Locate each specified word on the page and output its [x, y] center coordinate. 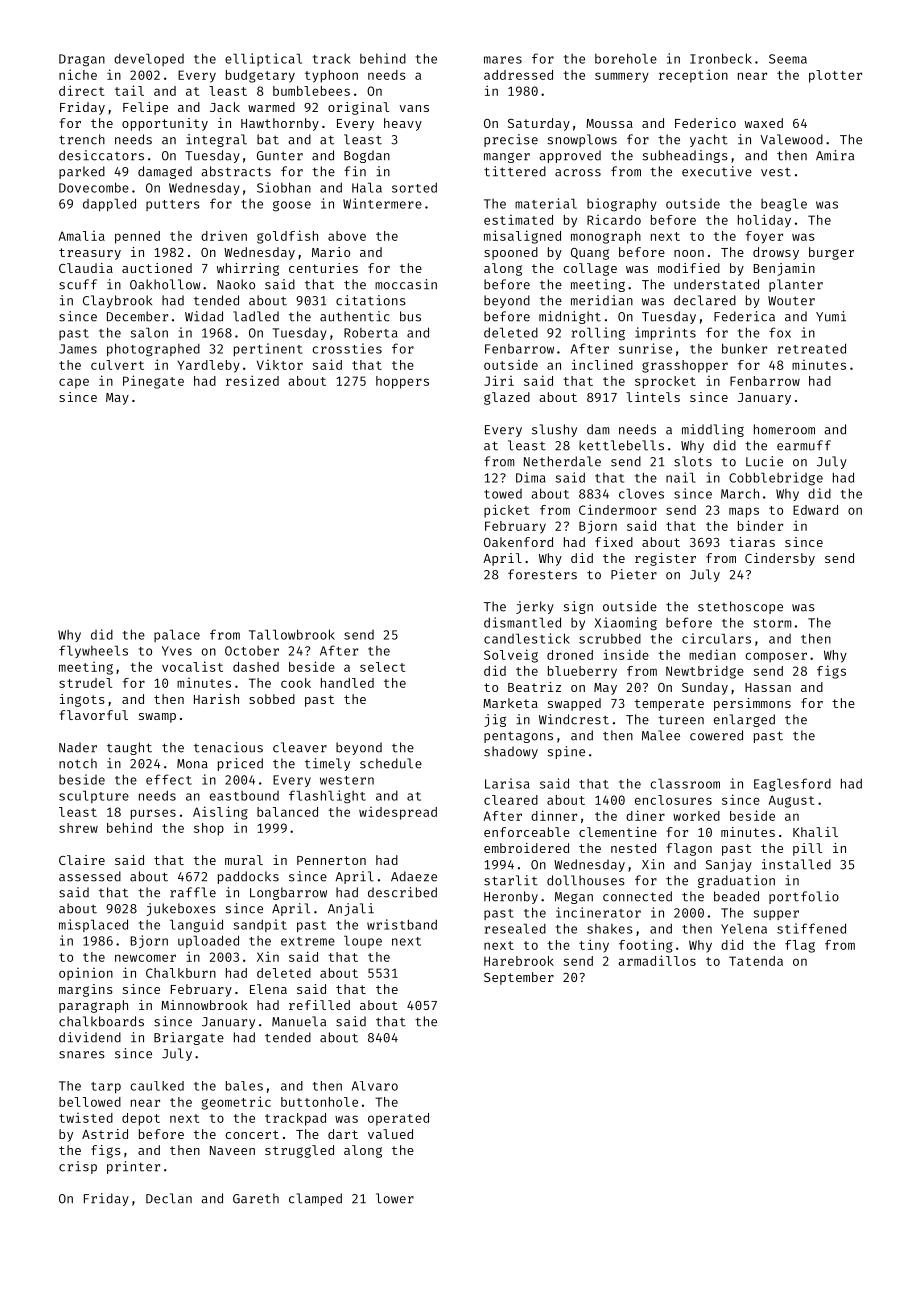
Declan [169, 1198]
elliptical [263, 59]
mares [503, 60]
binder [760, 525]
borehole [626, 58]
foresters [542, 574]
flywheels [93, 651]
